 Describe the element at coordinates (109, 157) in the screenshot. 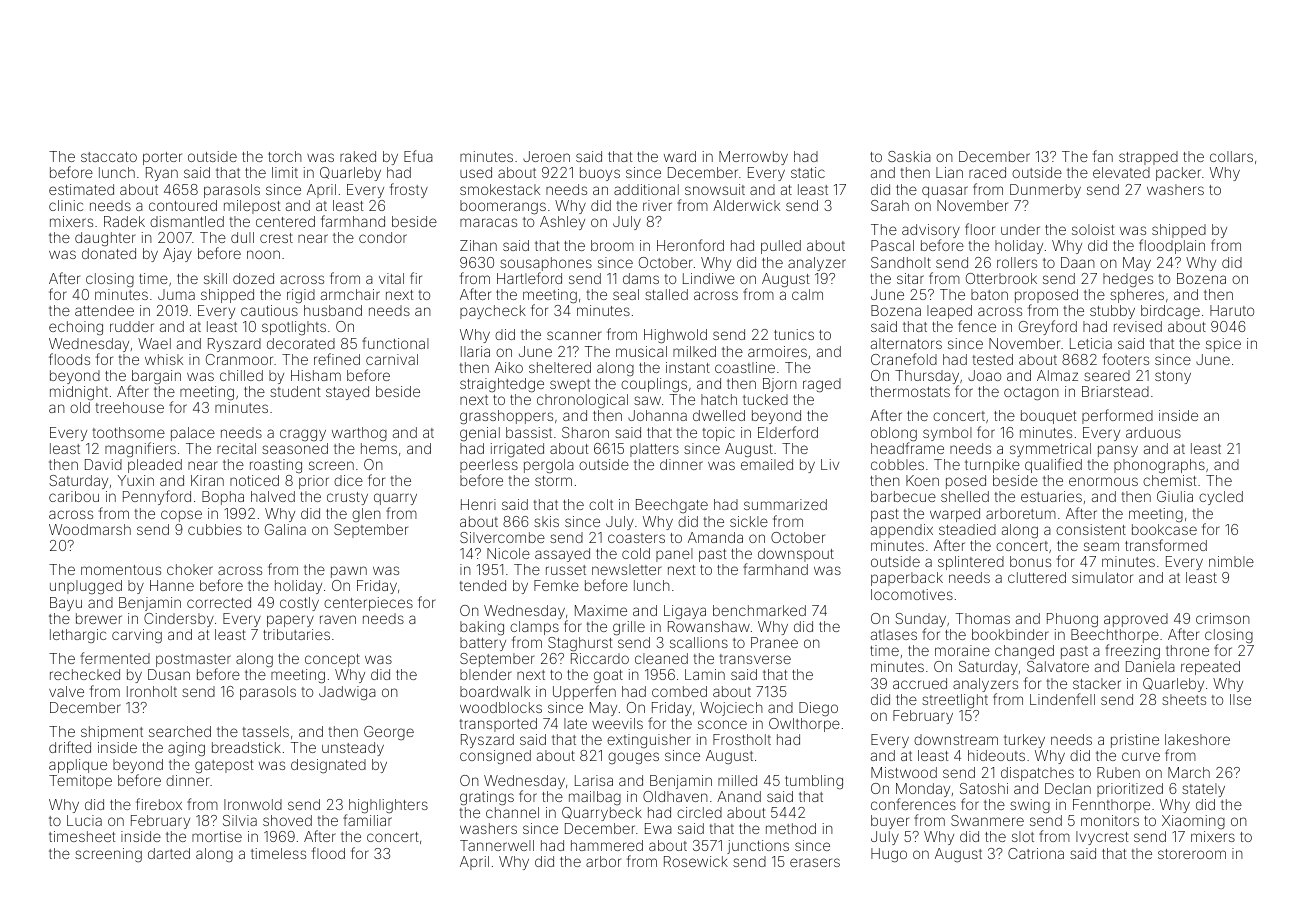

I see `staccato` at that location.
